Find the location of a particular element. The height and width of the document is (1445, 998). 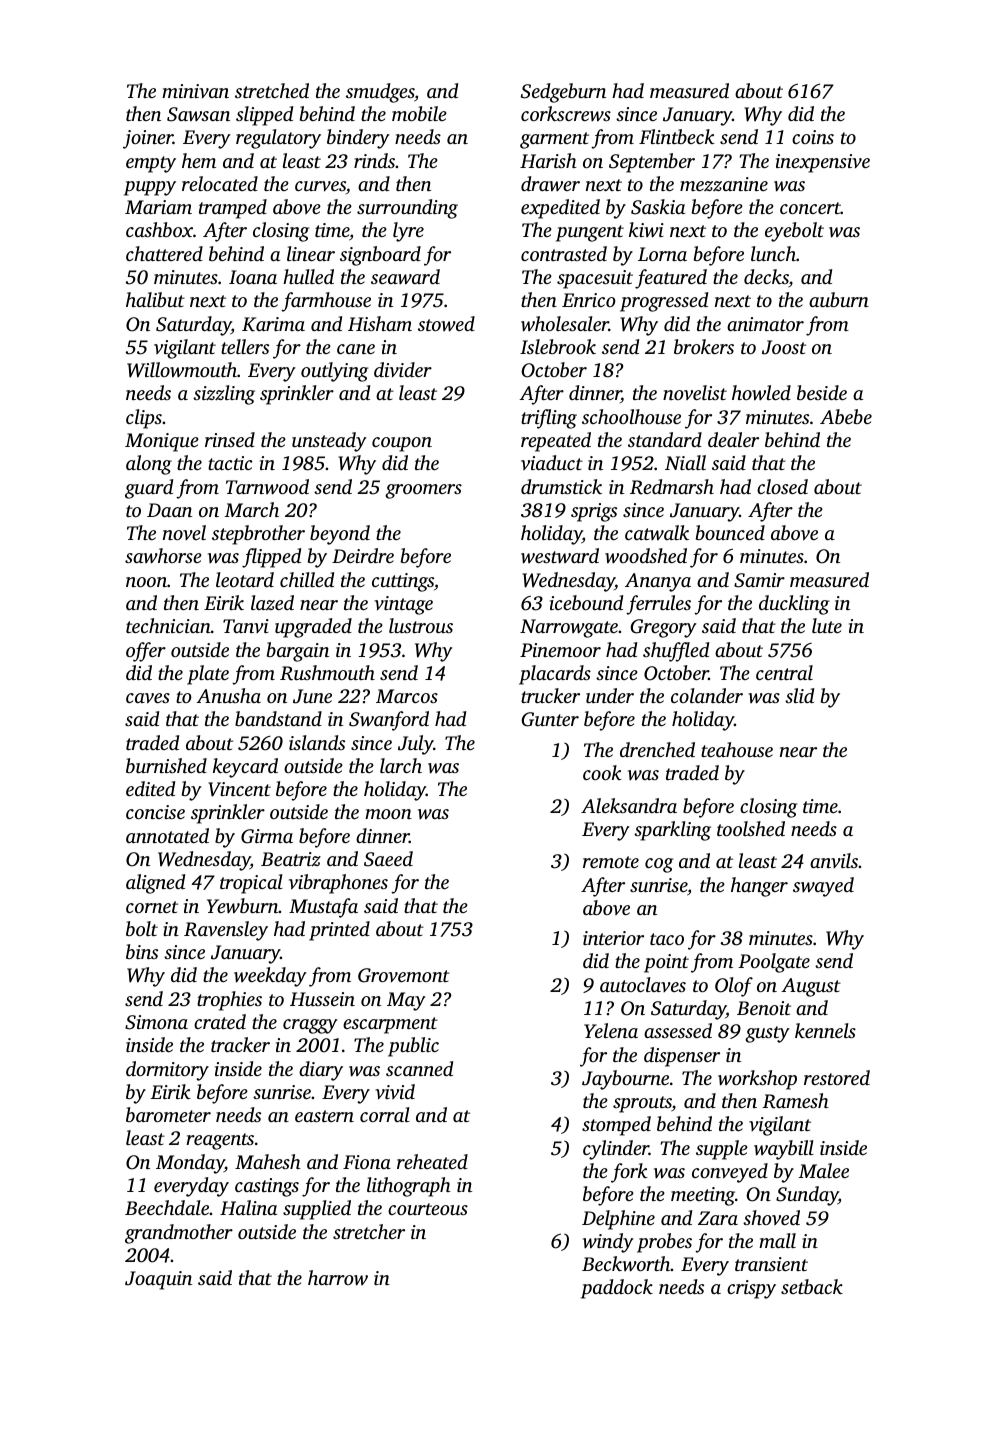

September is located at coordinates (652, 163).
